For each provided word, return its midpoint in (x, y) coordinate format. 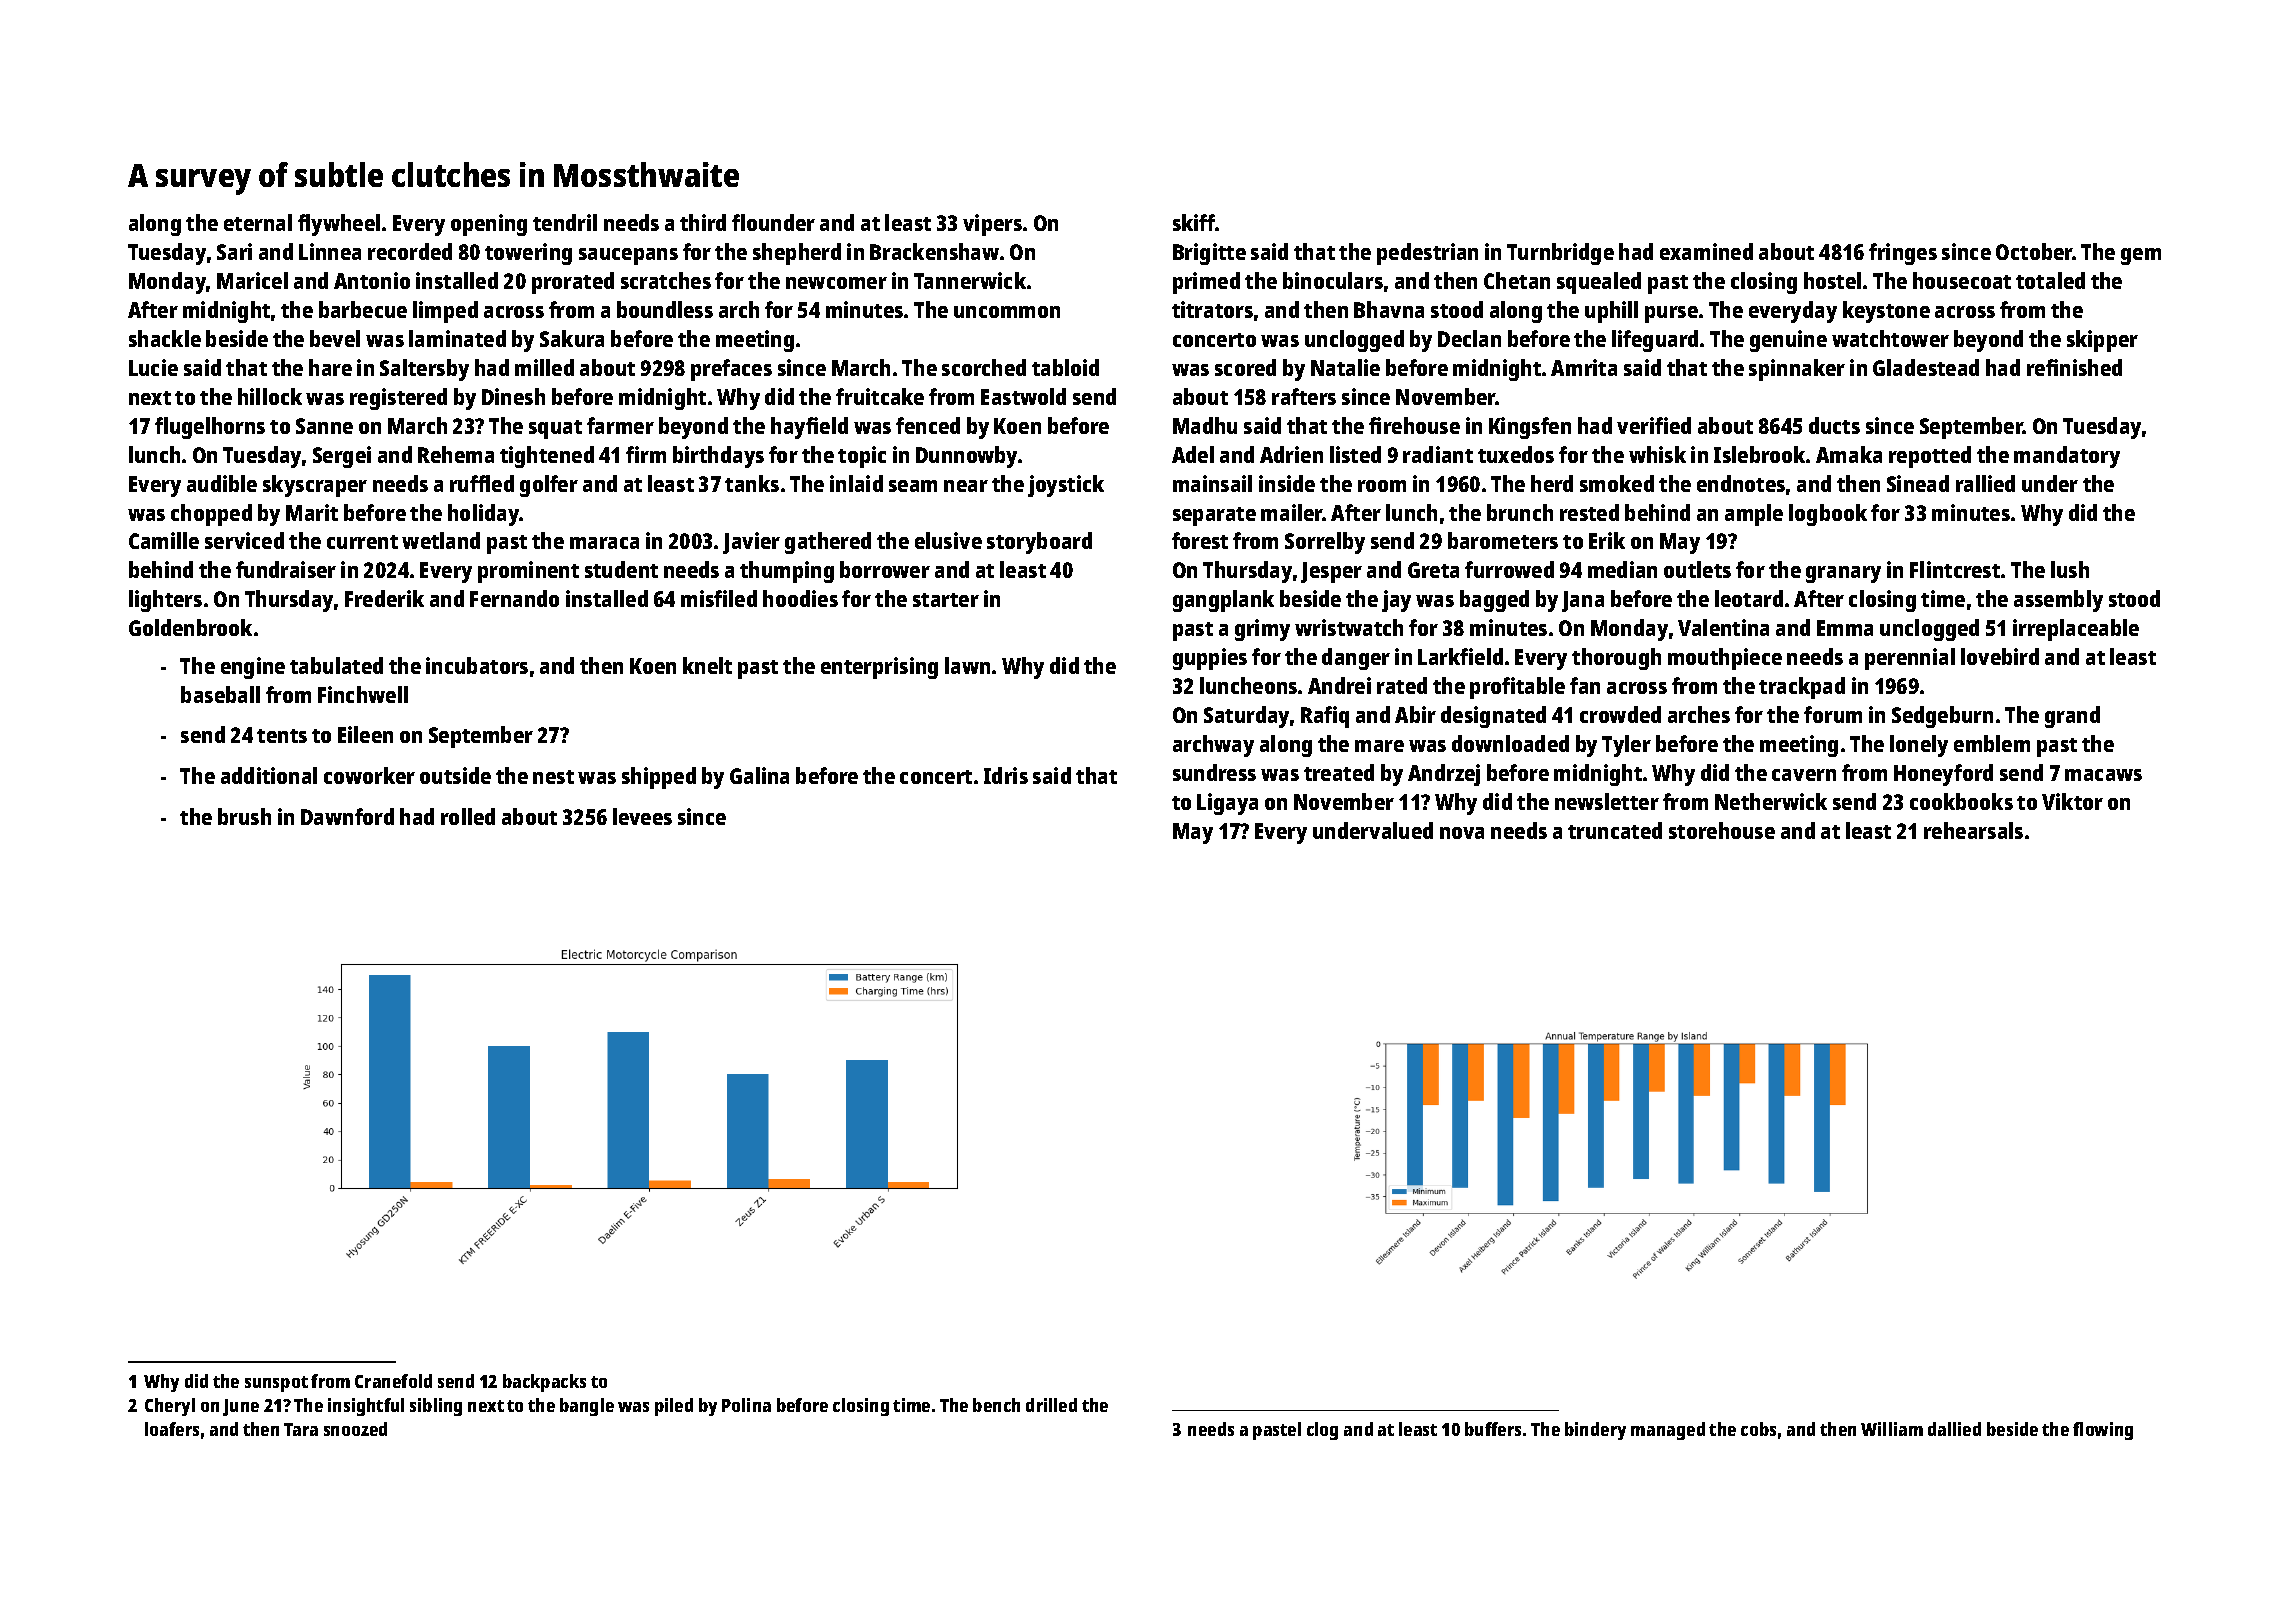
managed (1668, 1431)
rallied (1985, 483)
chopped (211, 515)
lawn (967, 665)
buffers (1493, 1429)
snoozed (355, 1429)
